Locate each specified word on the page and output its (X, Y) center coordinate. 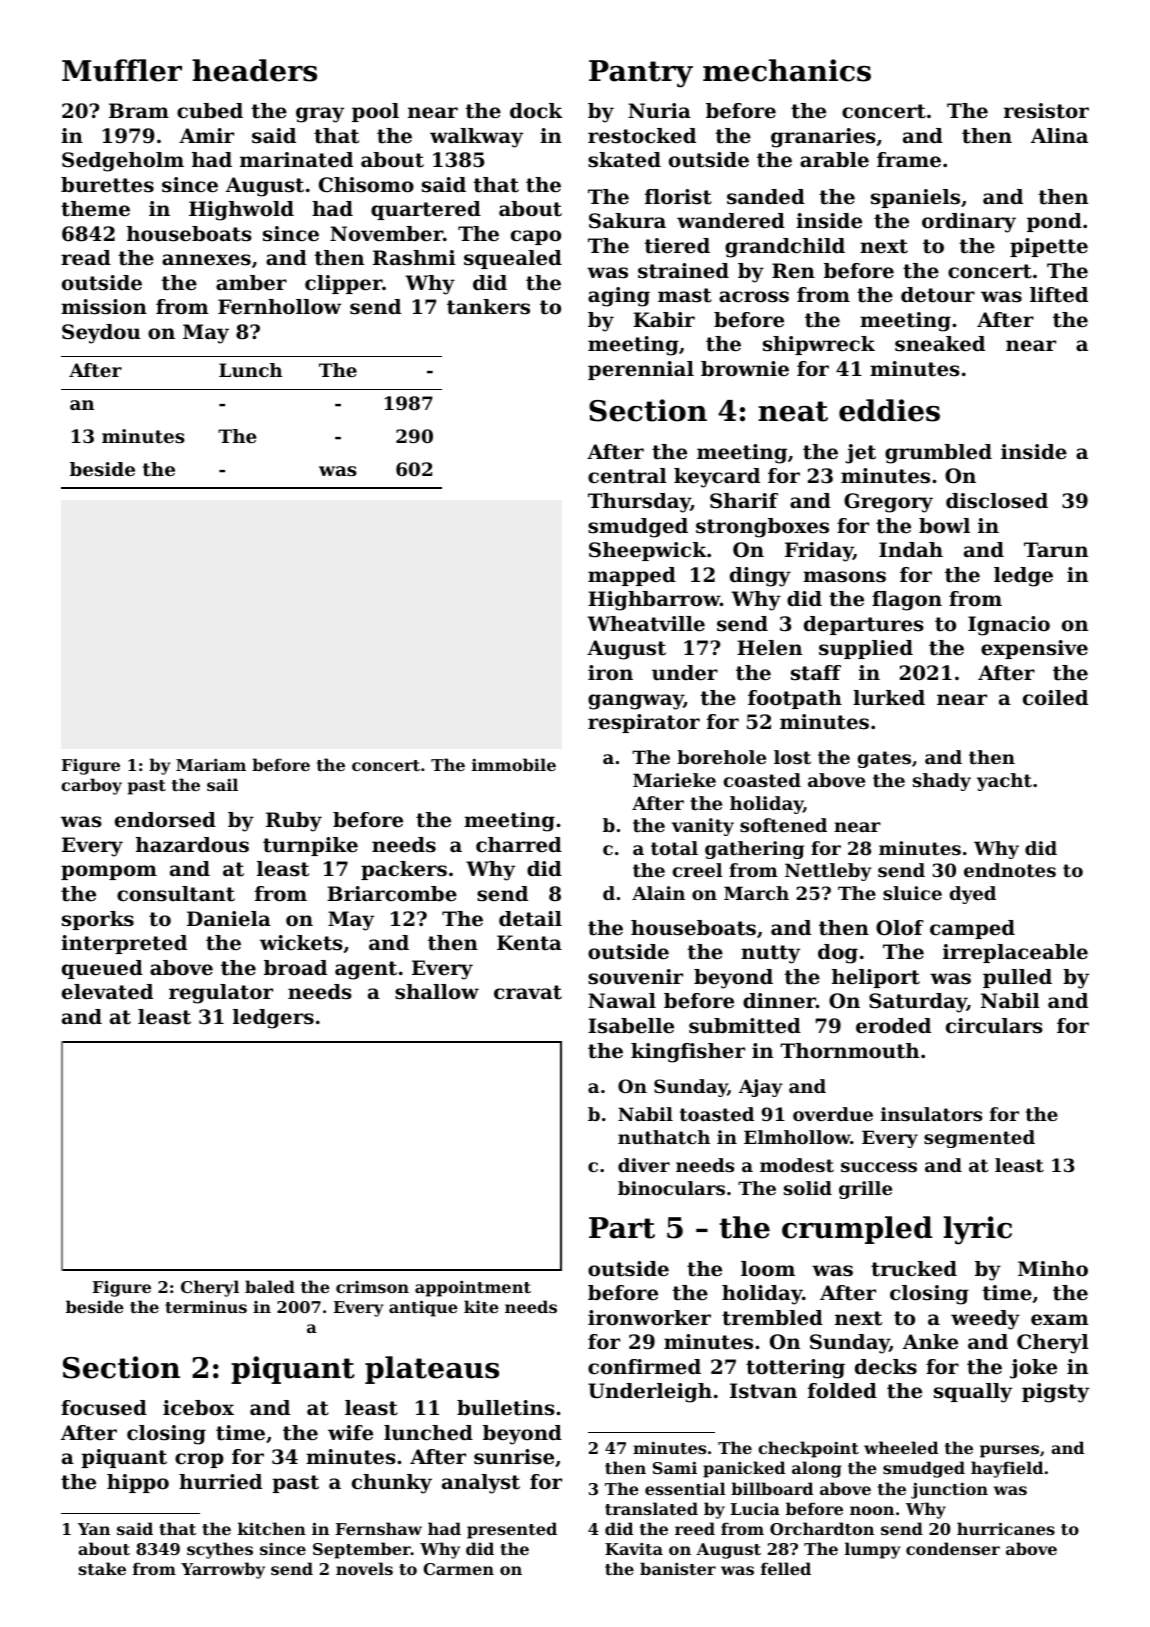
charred (519, 845)
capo (536, 237)
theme (95, 209)
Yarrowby (223, 1570)
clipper (343, 284)
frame (909, 160)
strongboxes (762, 528)
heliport (876, 978)
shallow (437, 992)
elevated (107, 992)
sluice (912, 893)
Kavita (634, 1548)
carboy (91, 786)
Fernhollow (279, 307)
